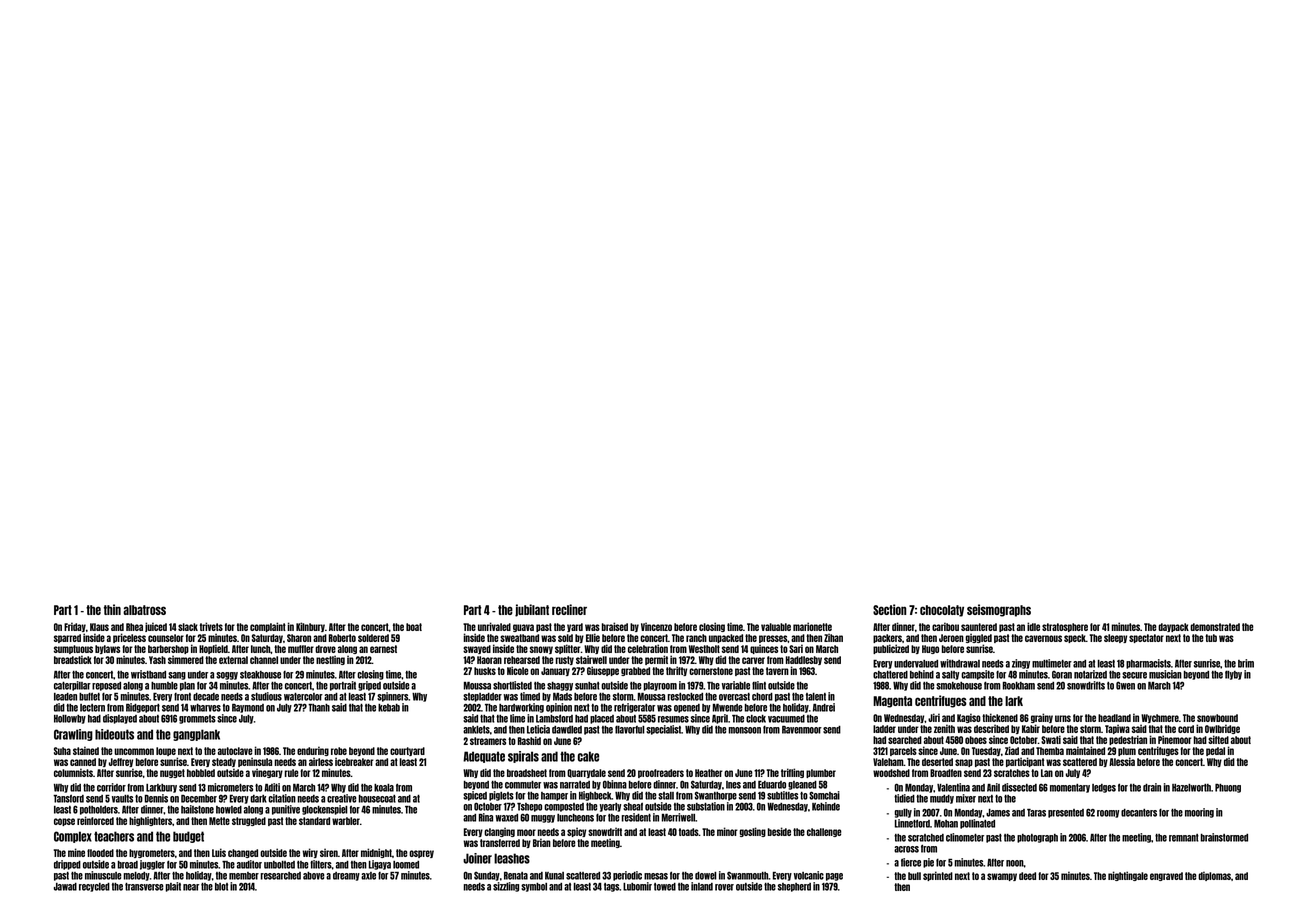 This document has height=924, width=1308. What do you see at coordinates (310, 627) in the document?
I see `Kilnbury` at bounding box center [310, 627].
